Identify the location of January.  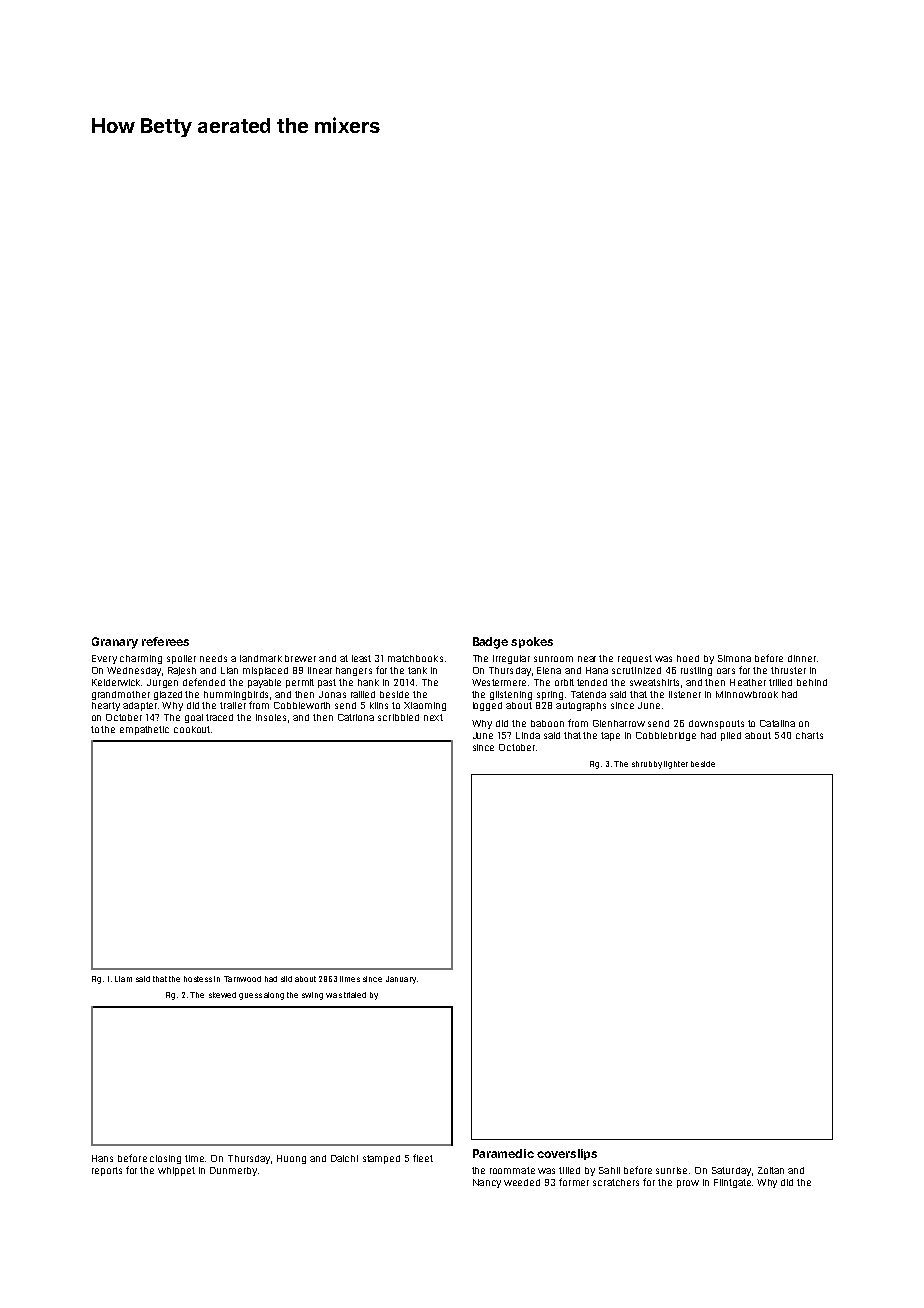
(401, 980).
